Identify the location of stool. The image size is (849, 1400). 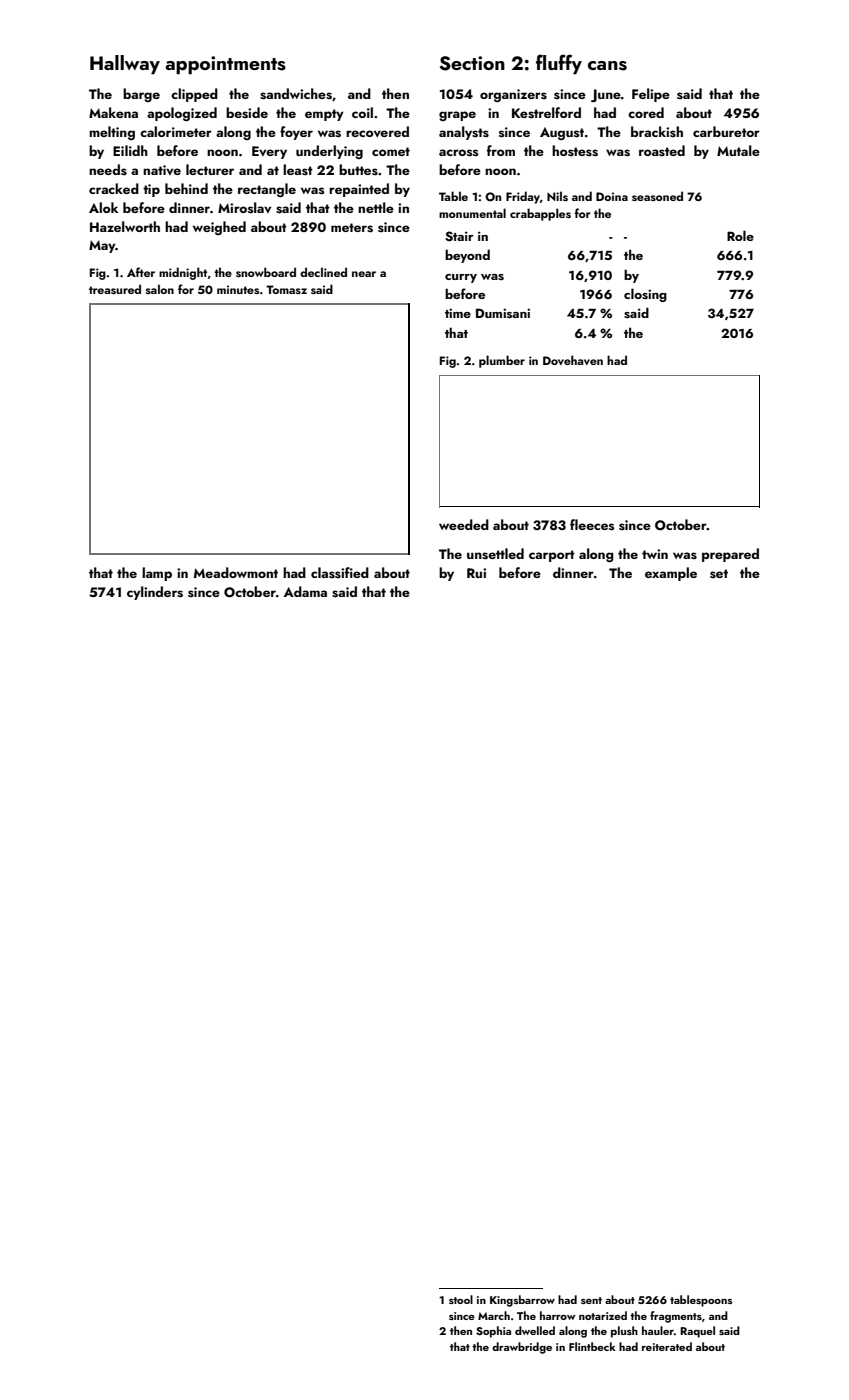
(461, 1299).
